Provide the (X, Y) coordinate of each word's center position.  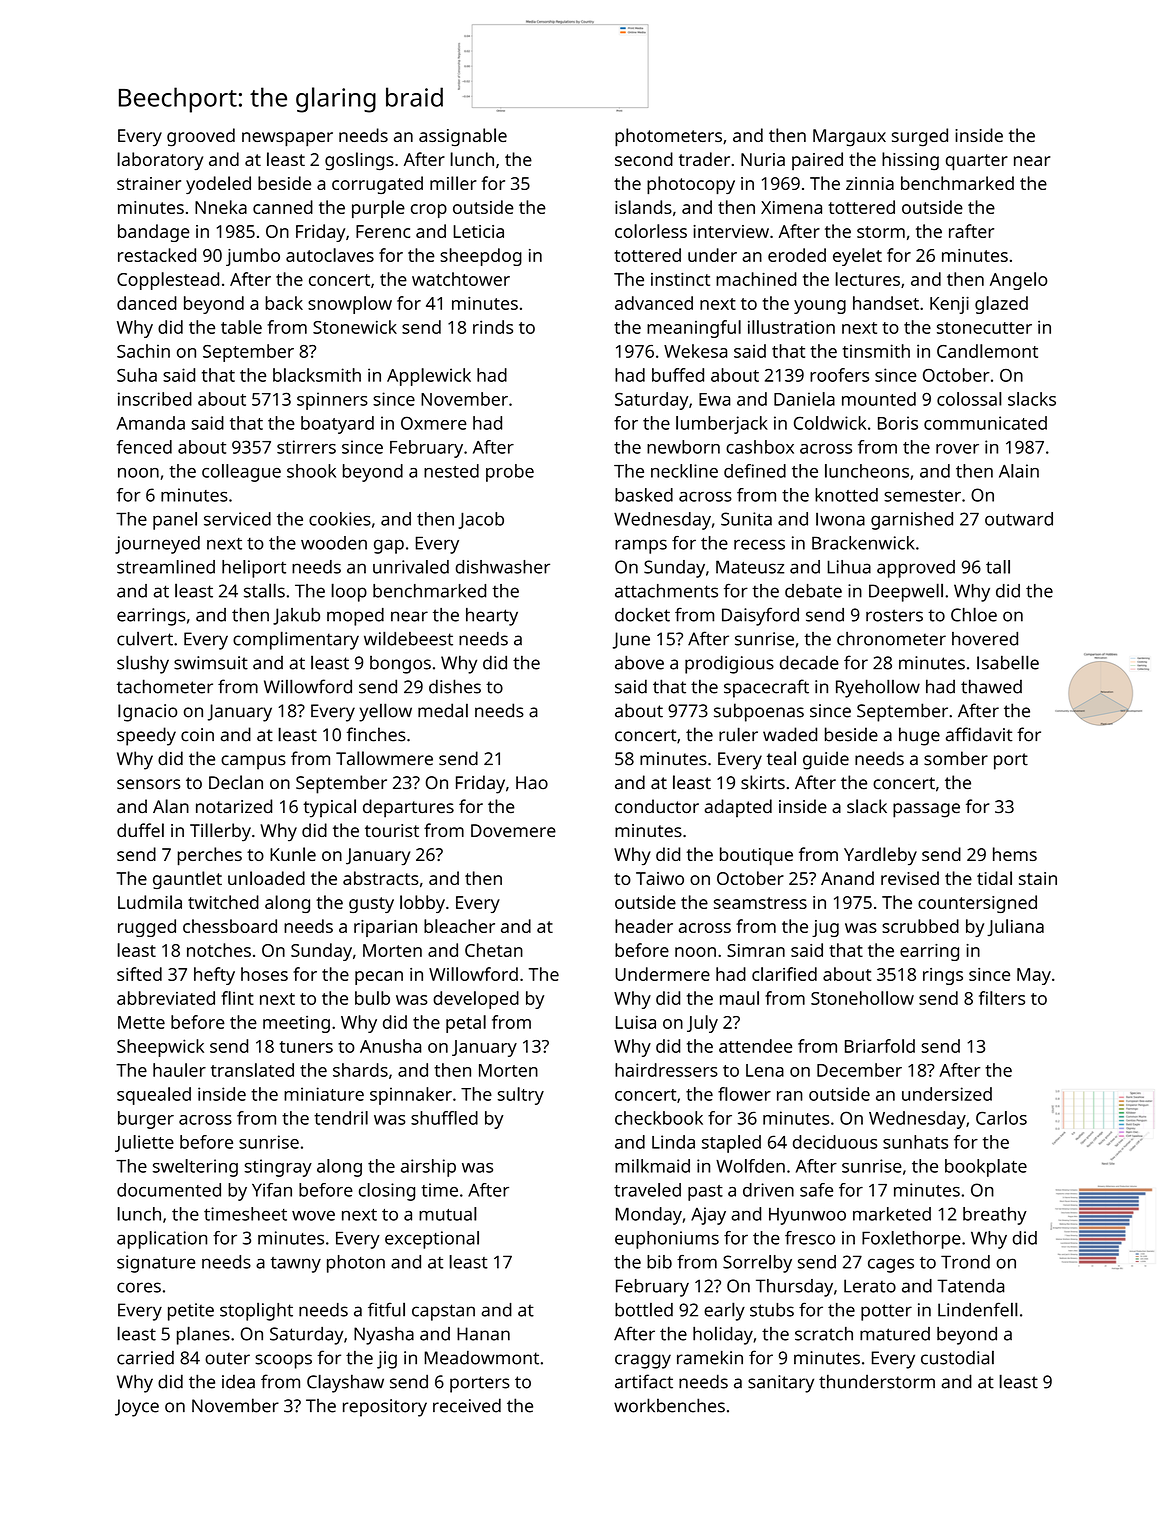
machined (756, 279)
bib (659, 1262)
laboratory (160, 161)
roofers (839, 375)
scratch (824, 1334)
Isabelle (1008, 662)
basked (644, 495)
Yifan (272, 1190)
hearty (492, 617)
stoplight (256, 1311)
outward (1019, 519)
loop (349, 592)
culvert (145, 638)
